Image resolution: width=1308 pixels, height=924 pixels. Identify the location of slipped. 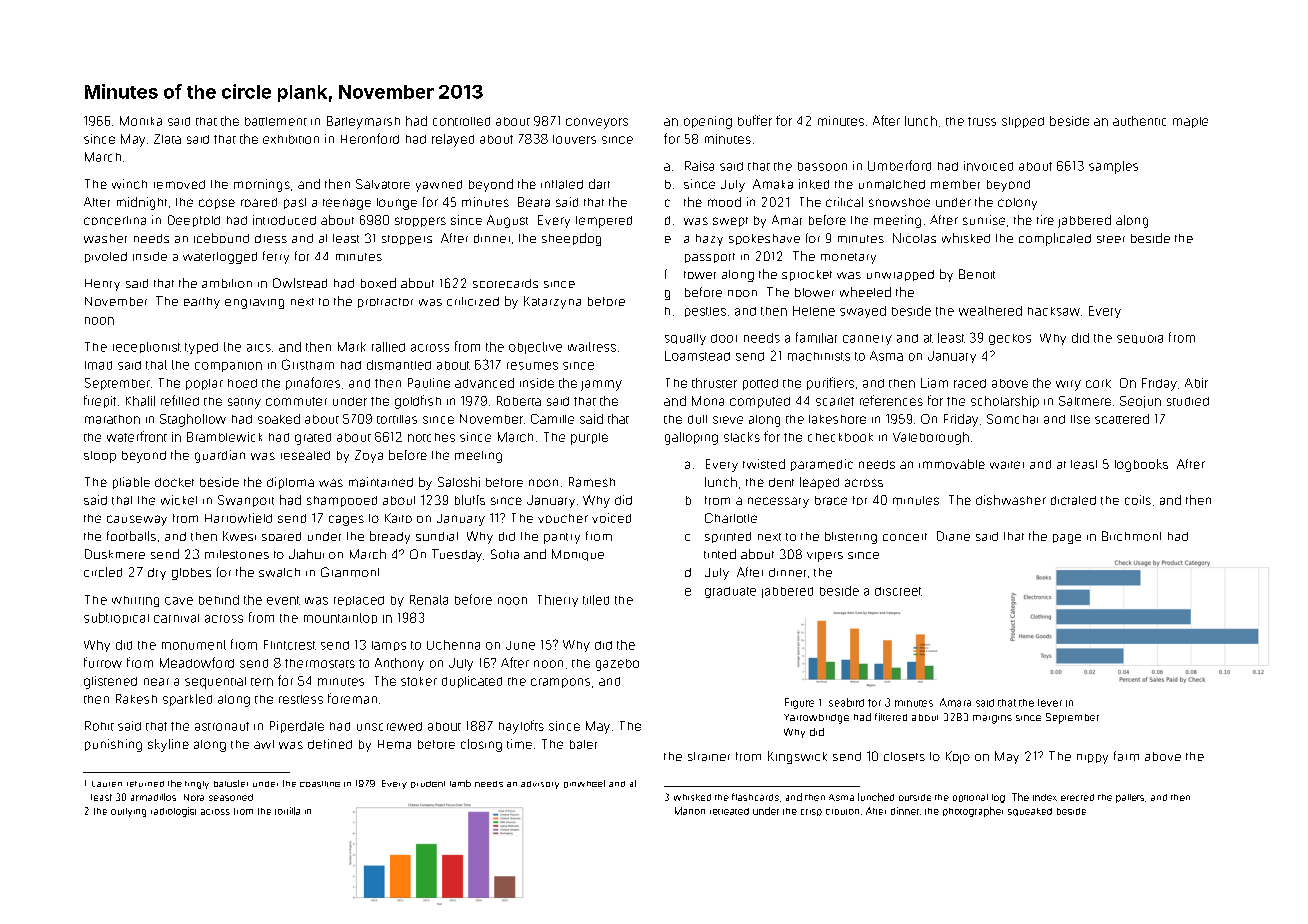
(1023, 122).
